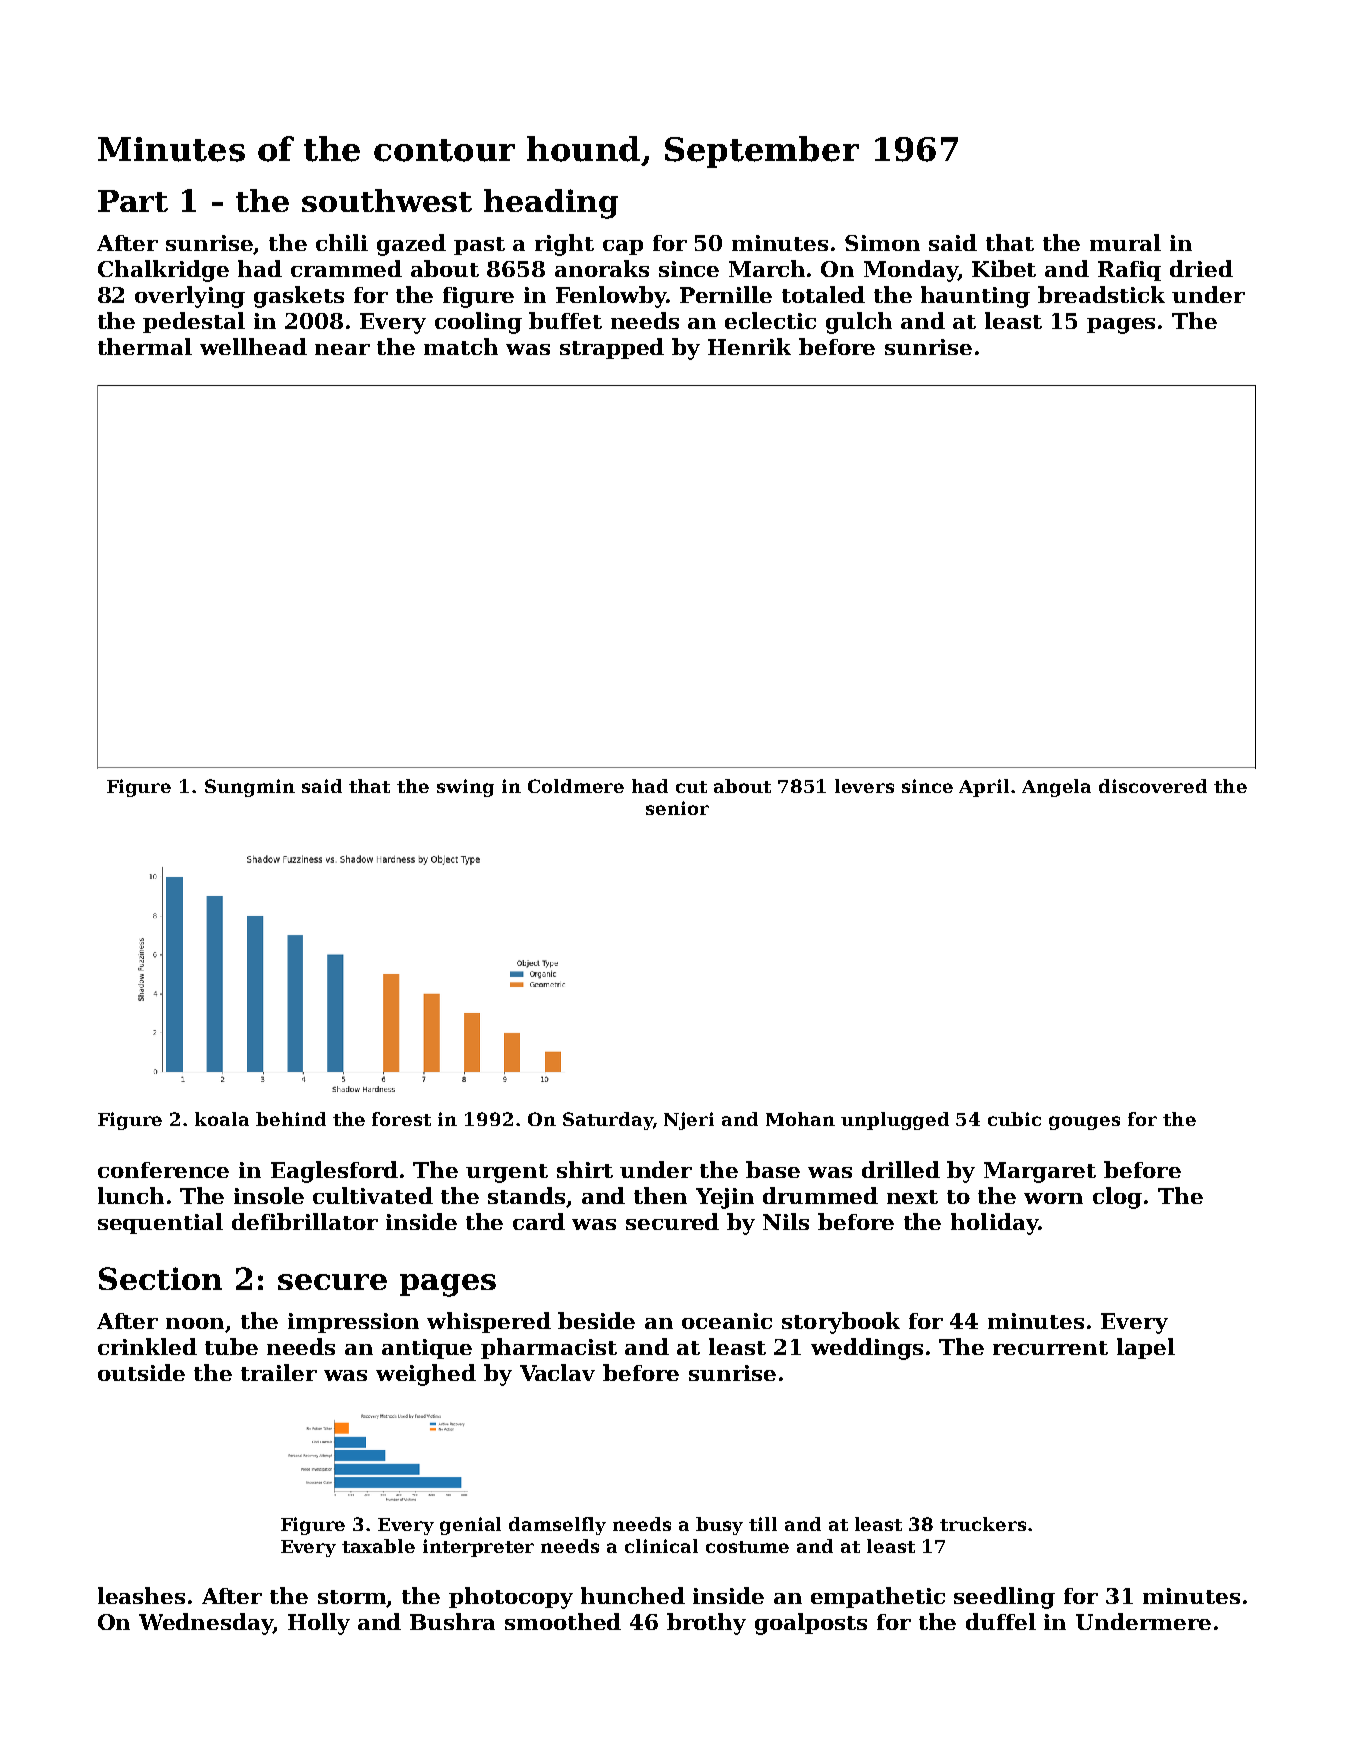 This screenshot has width=1353, height=1750. What do you see at coordinates (222, 1119) in the screenshot?
I see `koala` at bounding box center [222, 1119].
